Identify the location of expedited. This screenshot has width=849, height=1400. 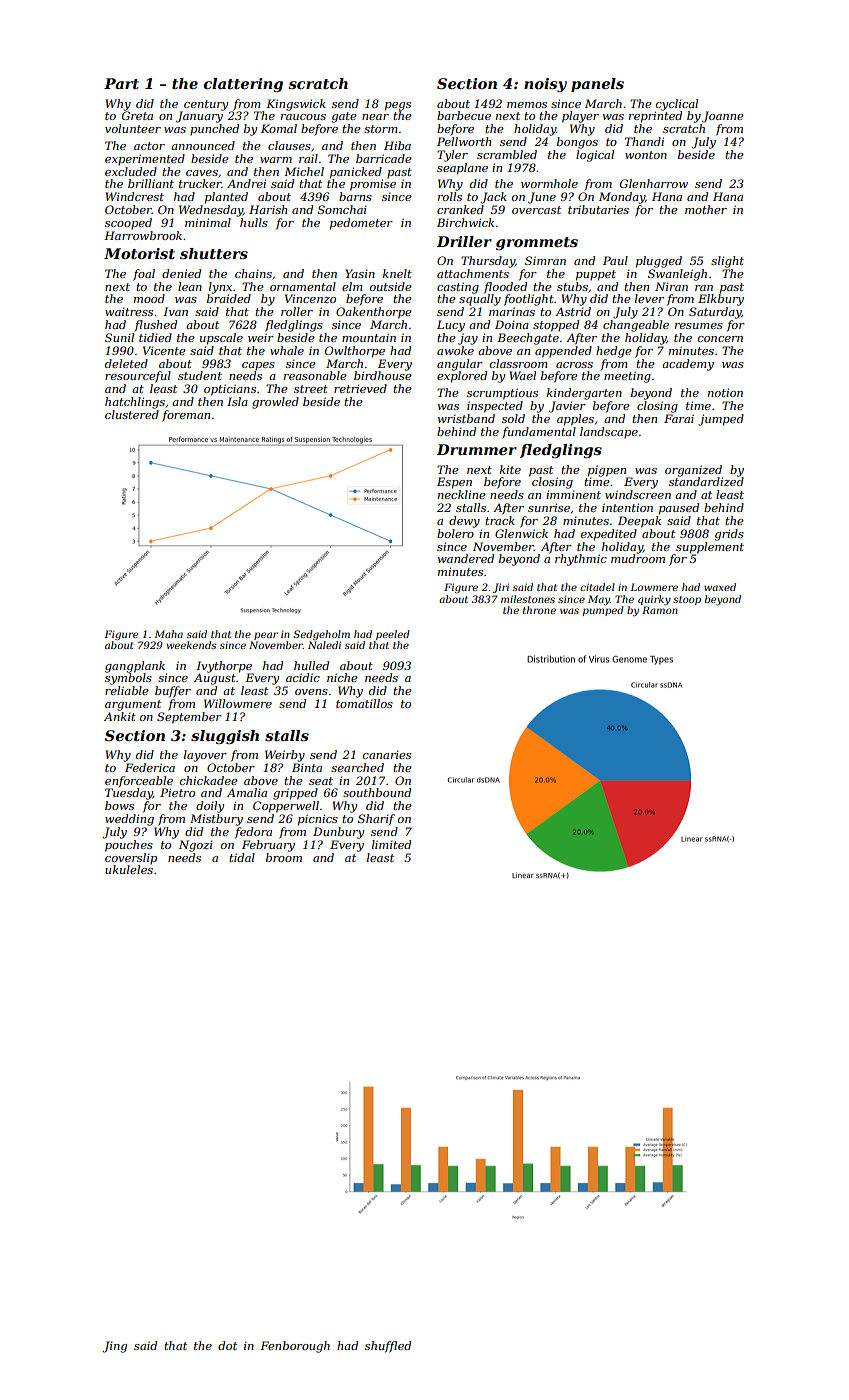
(609, 535).
